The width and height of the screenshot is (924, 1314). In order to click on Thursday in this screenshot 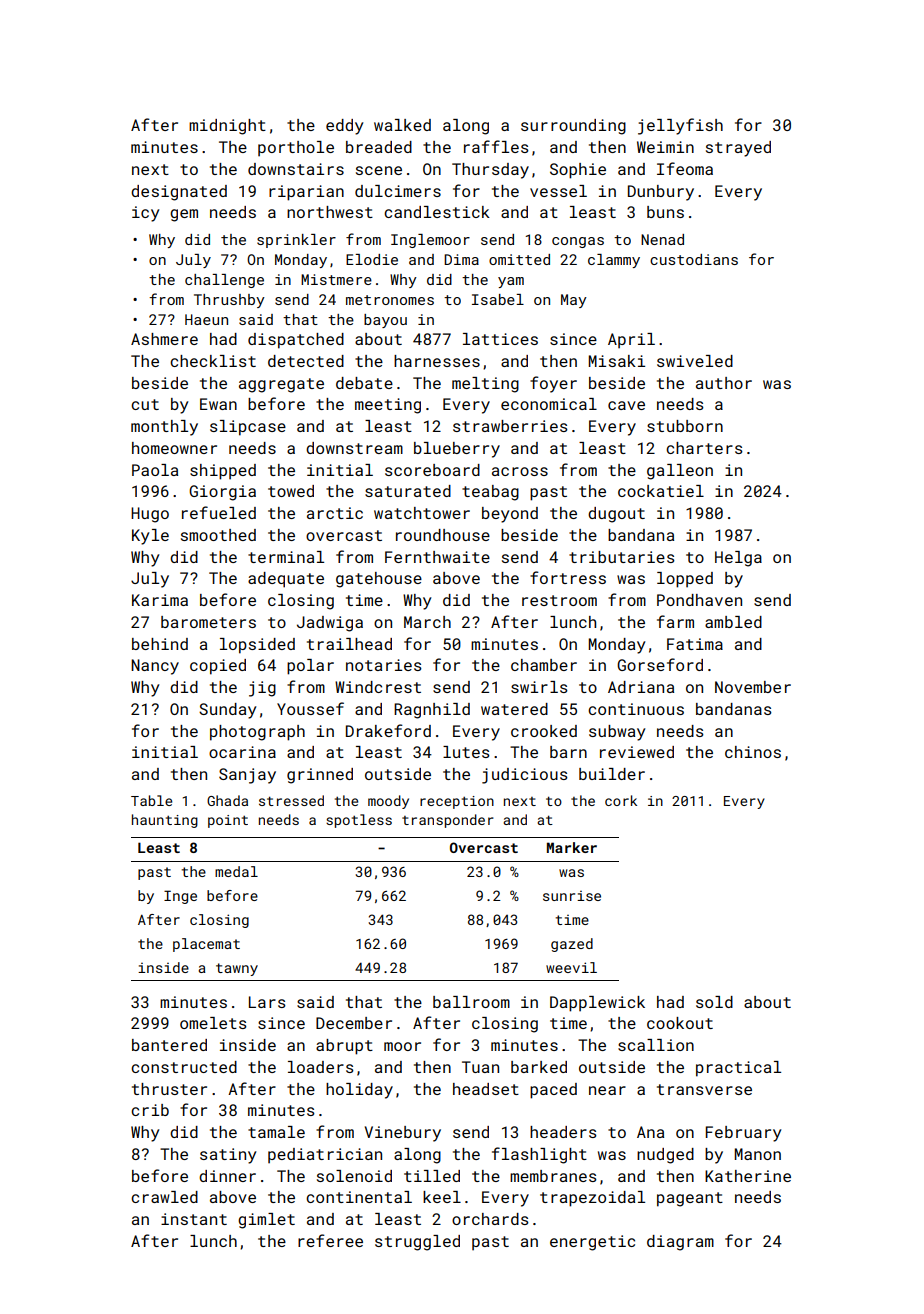, I will do `click(490, 171)`.
